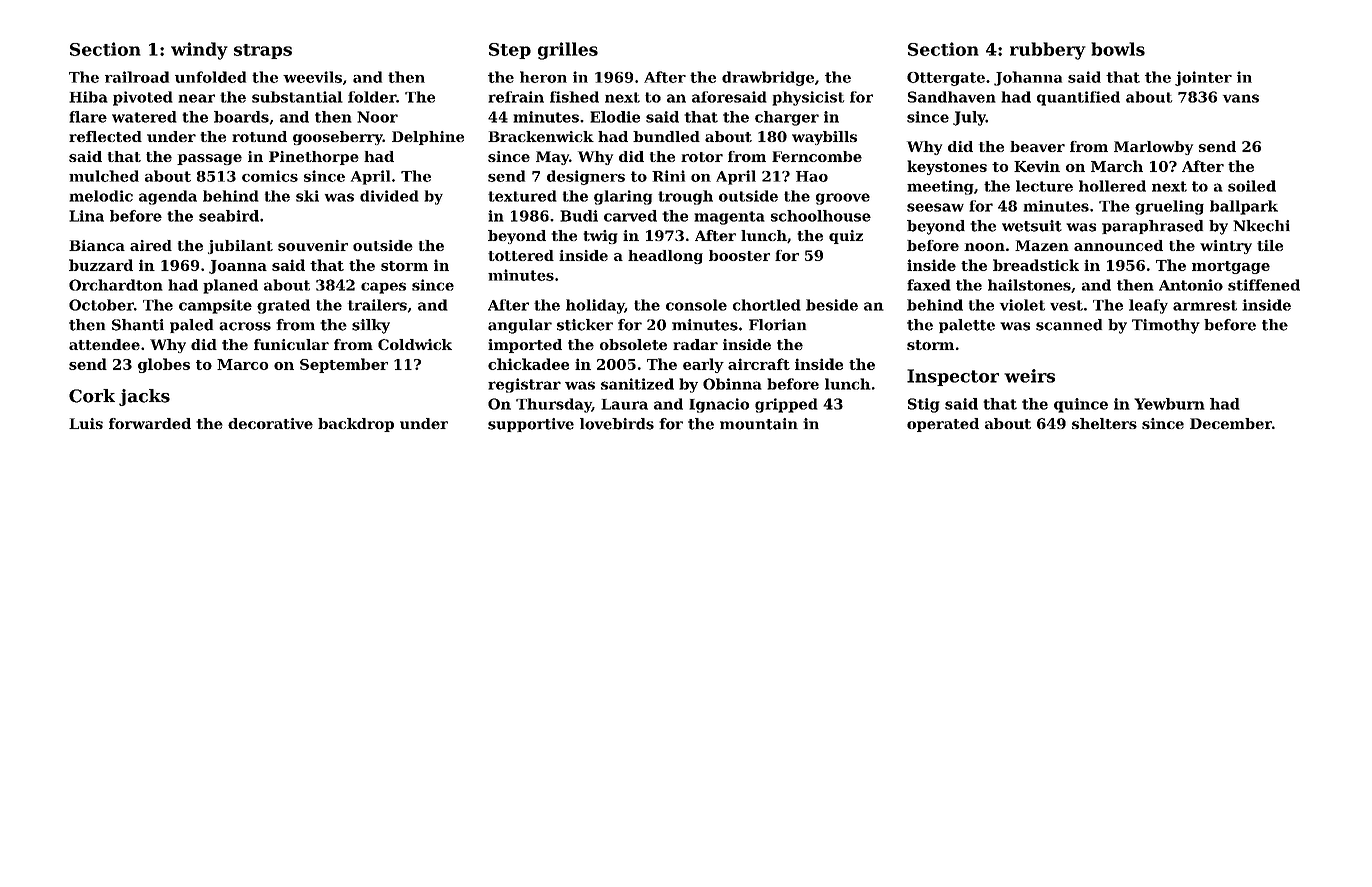  I want to click on vans, so click(1241, 98).
